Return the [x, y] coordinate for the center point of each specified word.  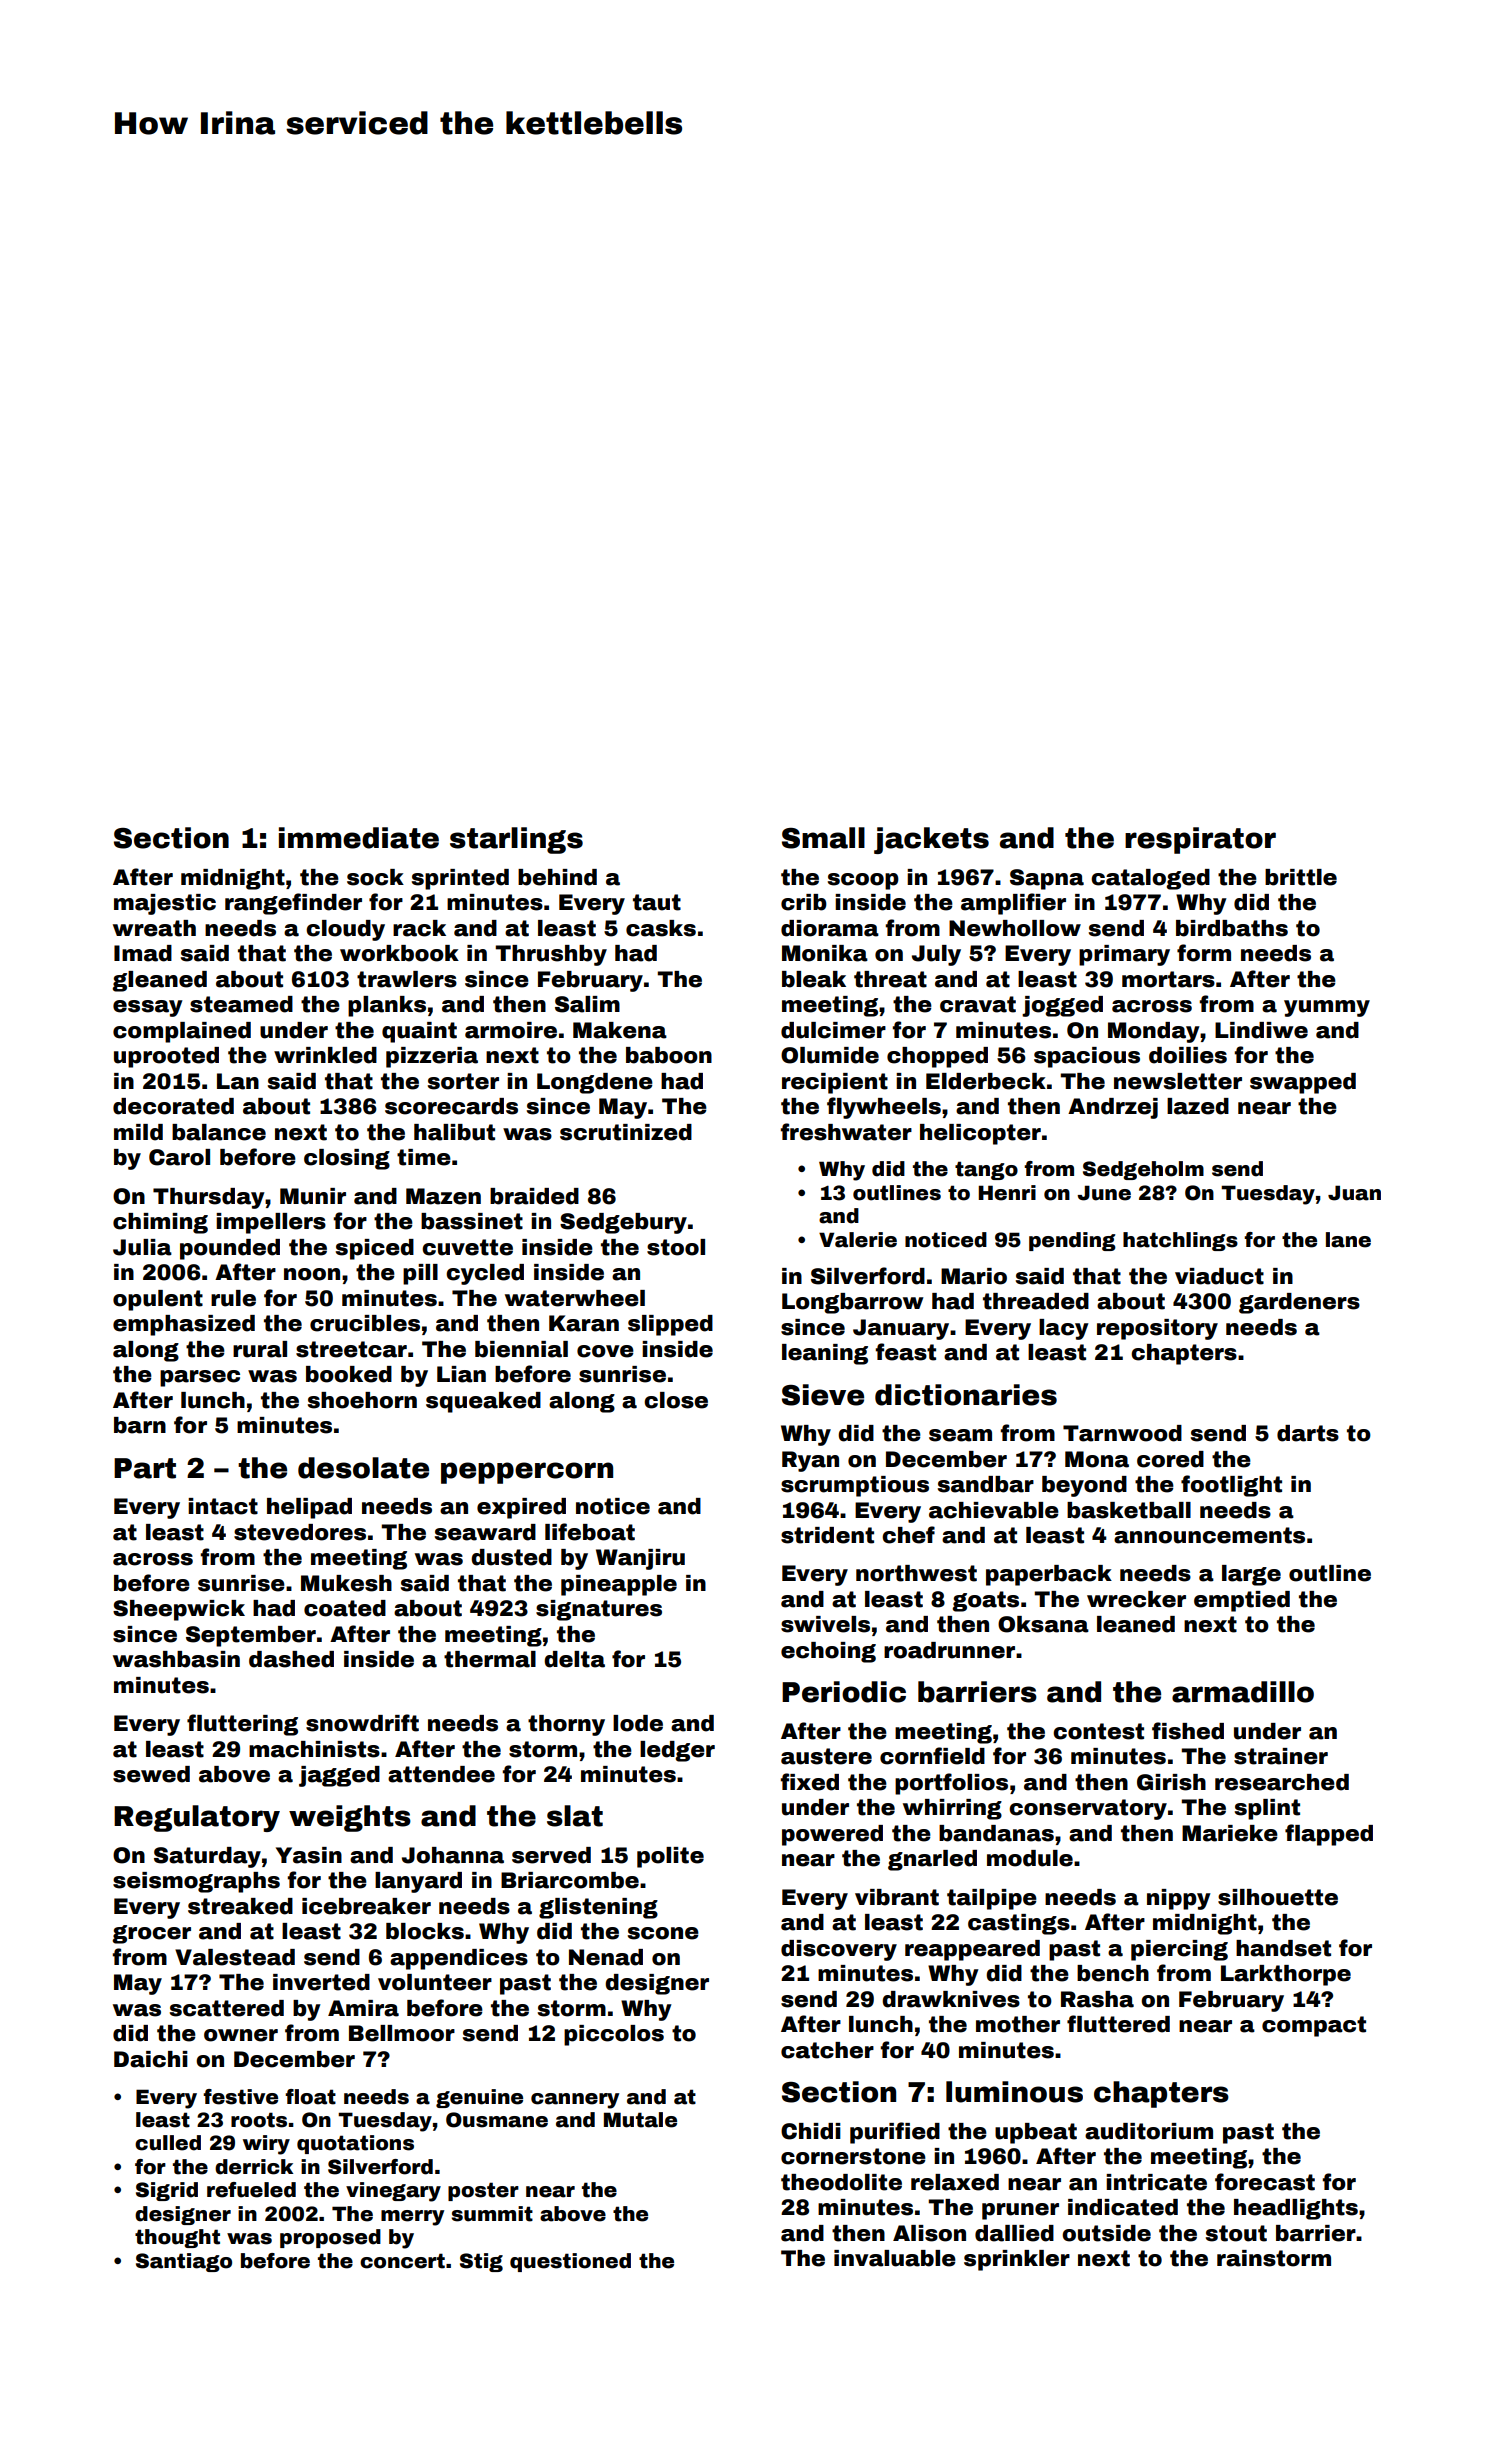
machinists [314, 1749]
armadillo [1243, 1692]
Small [823, 838]
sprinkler [1017, 2260]
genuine [479, 2098]
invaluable [895, 2258]
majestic [165, 904]
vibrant [897, 1897]
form [1204, 953]
